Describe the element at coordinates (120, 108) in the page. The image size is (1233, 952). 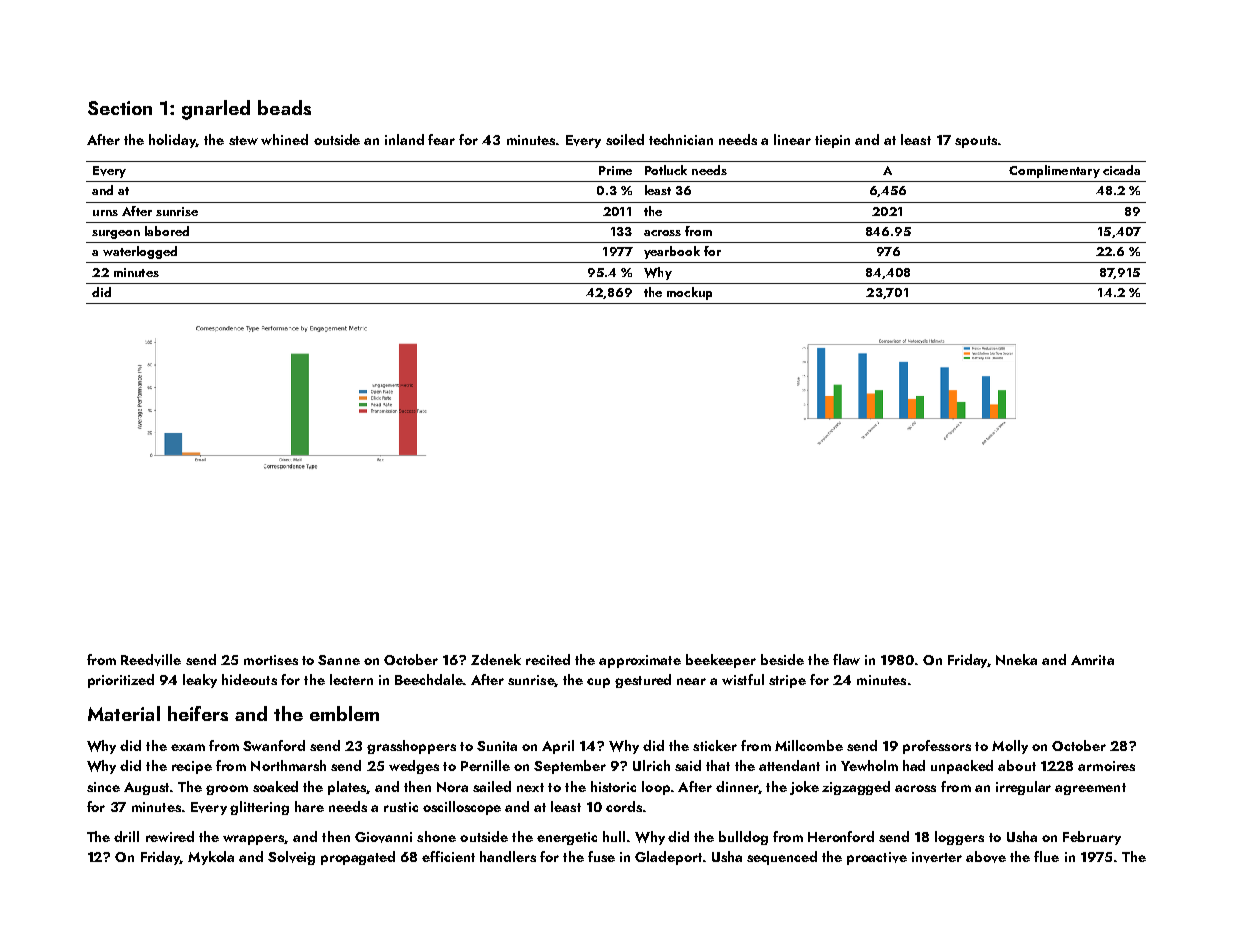
I see `Section` at that location.
